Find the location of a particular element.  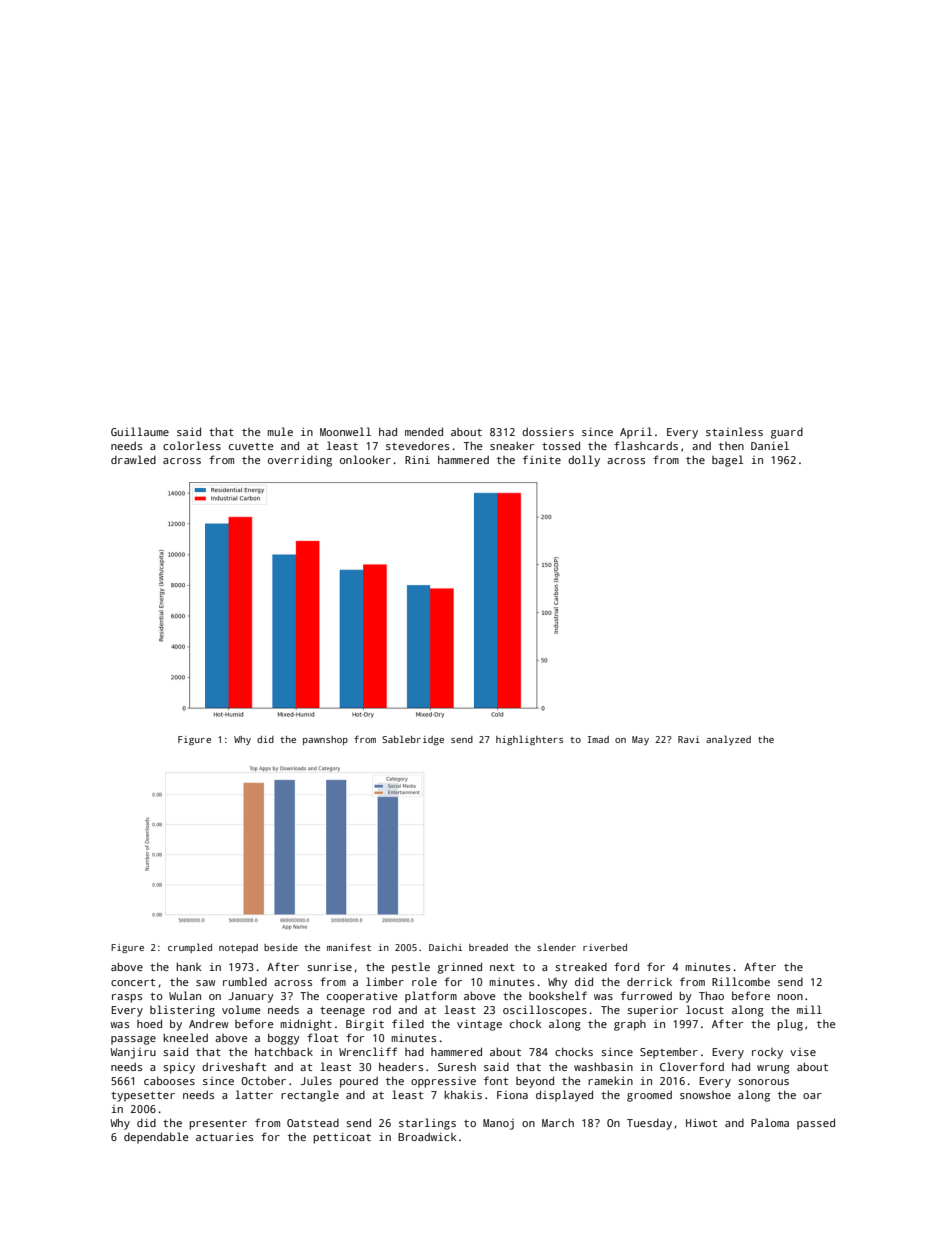

flashcards is located at coordinates (646, 445).
